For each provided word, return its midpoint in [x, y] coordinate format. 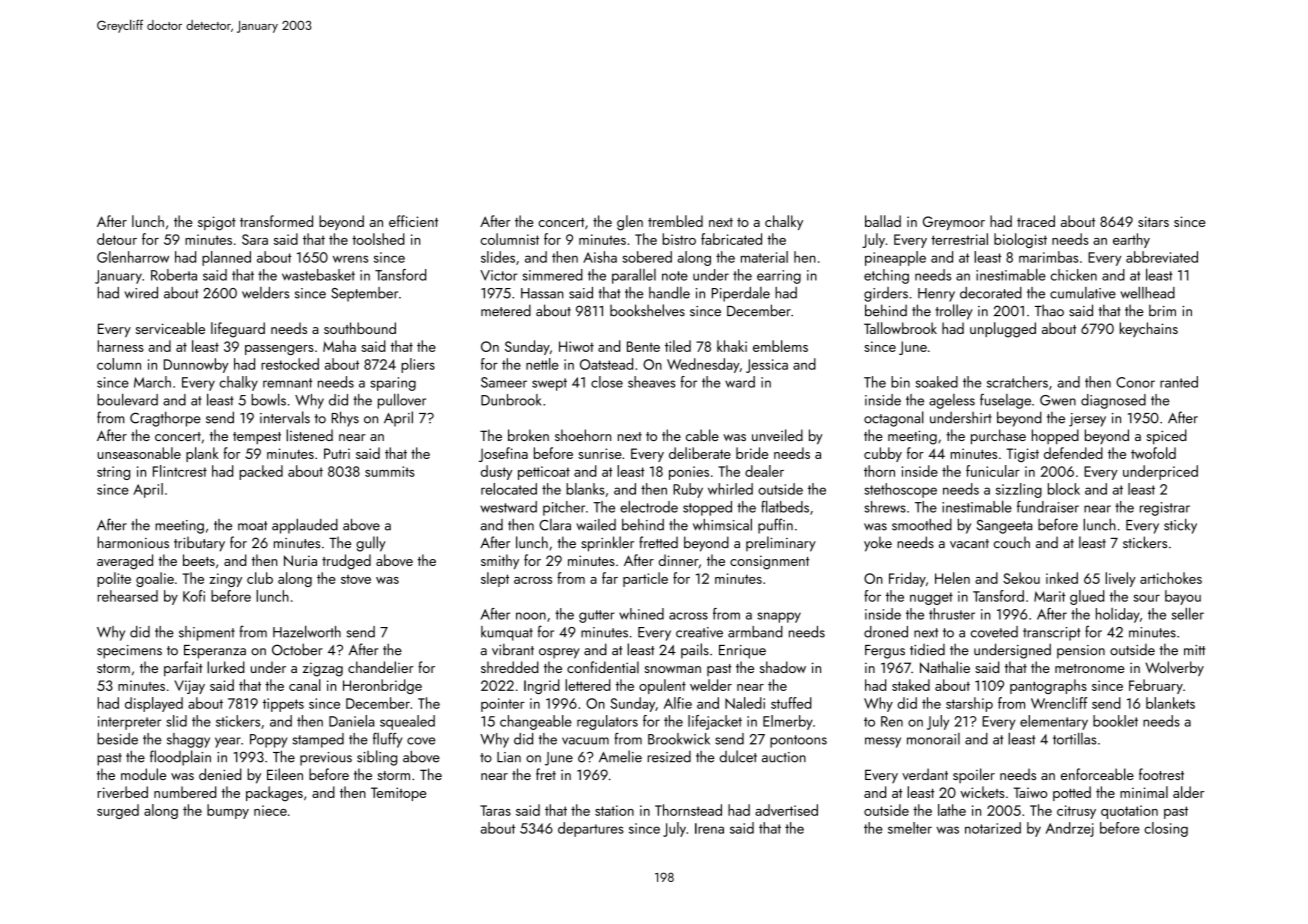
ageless [952, 401]
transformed [276, 221]
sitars [1153, 221]
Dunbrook [511, 400]
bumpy [228, 811]
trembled [675, 221]
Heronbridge [382, 686]
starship [969, 704]
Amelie [620, 756]
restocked [290, 364]
